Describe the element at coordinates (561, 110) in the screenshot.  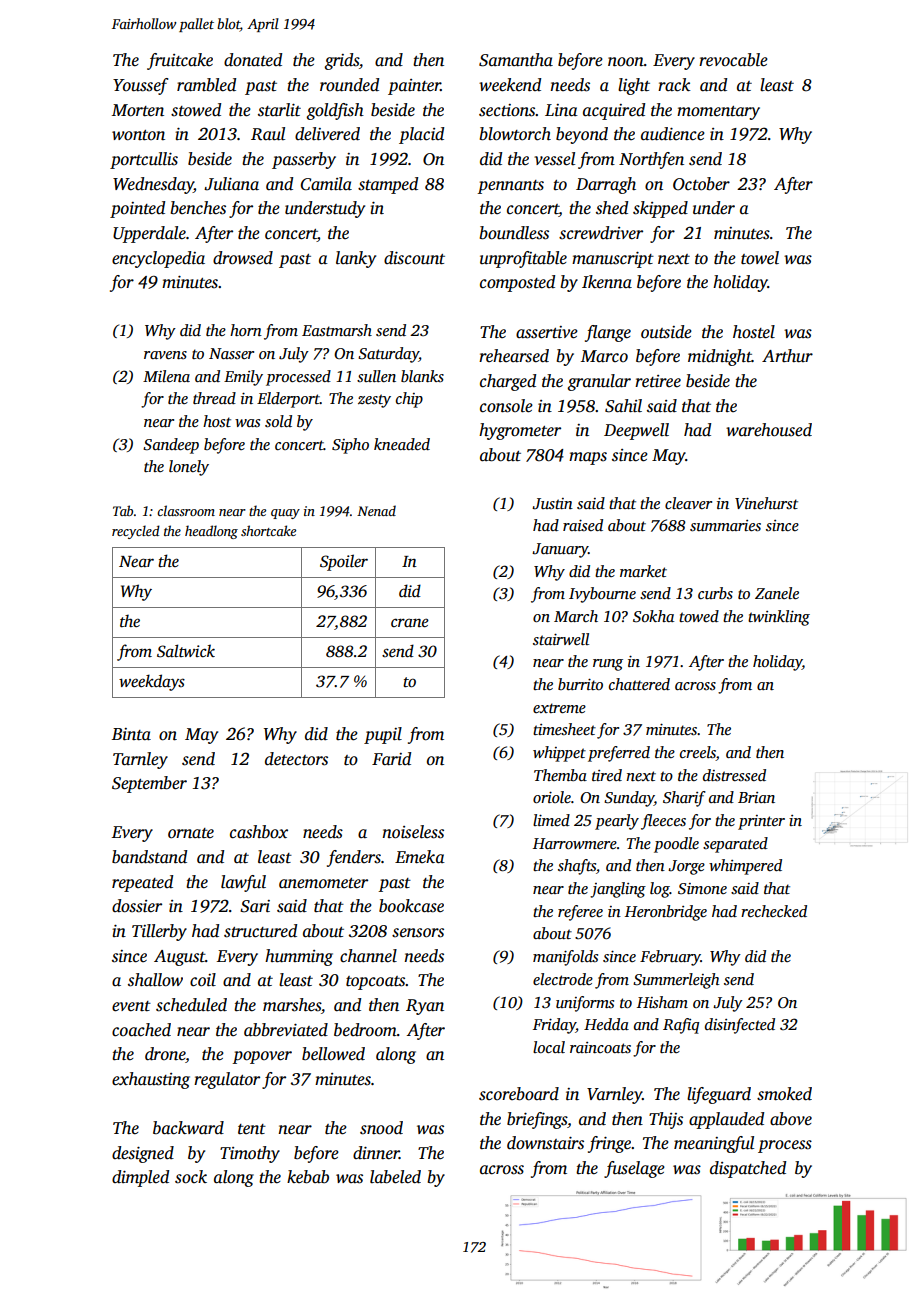
I see `Lina` at that location.
